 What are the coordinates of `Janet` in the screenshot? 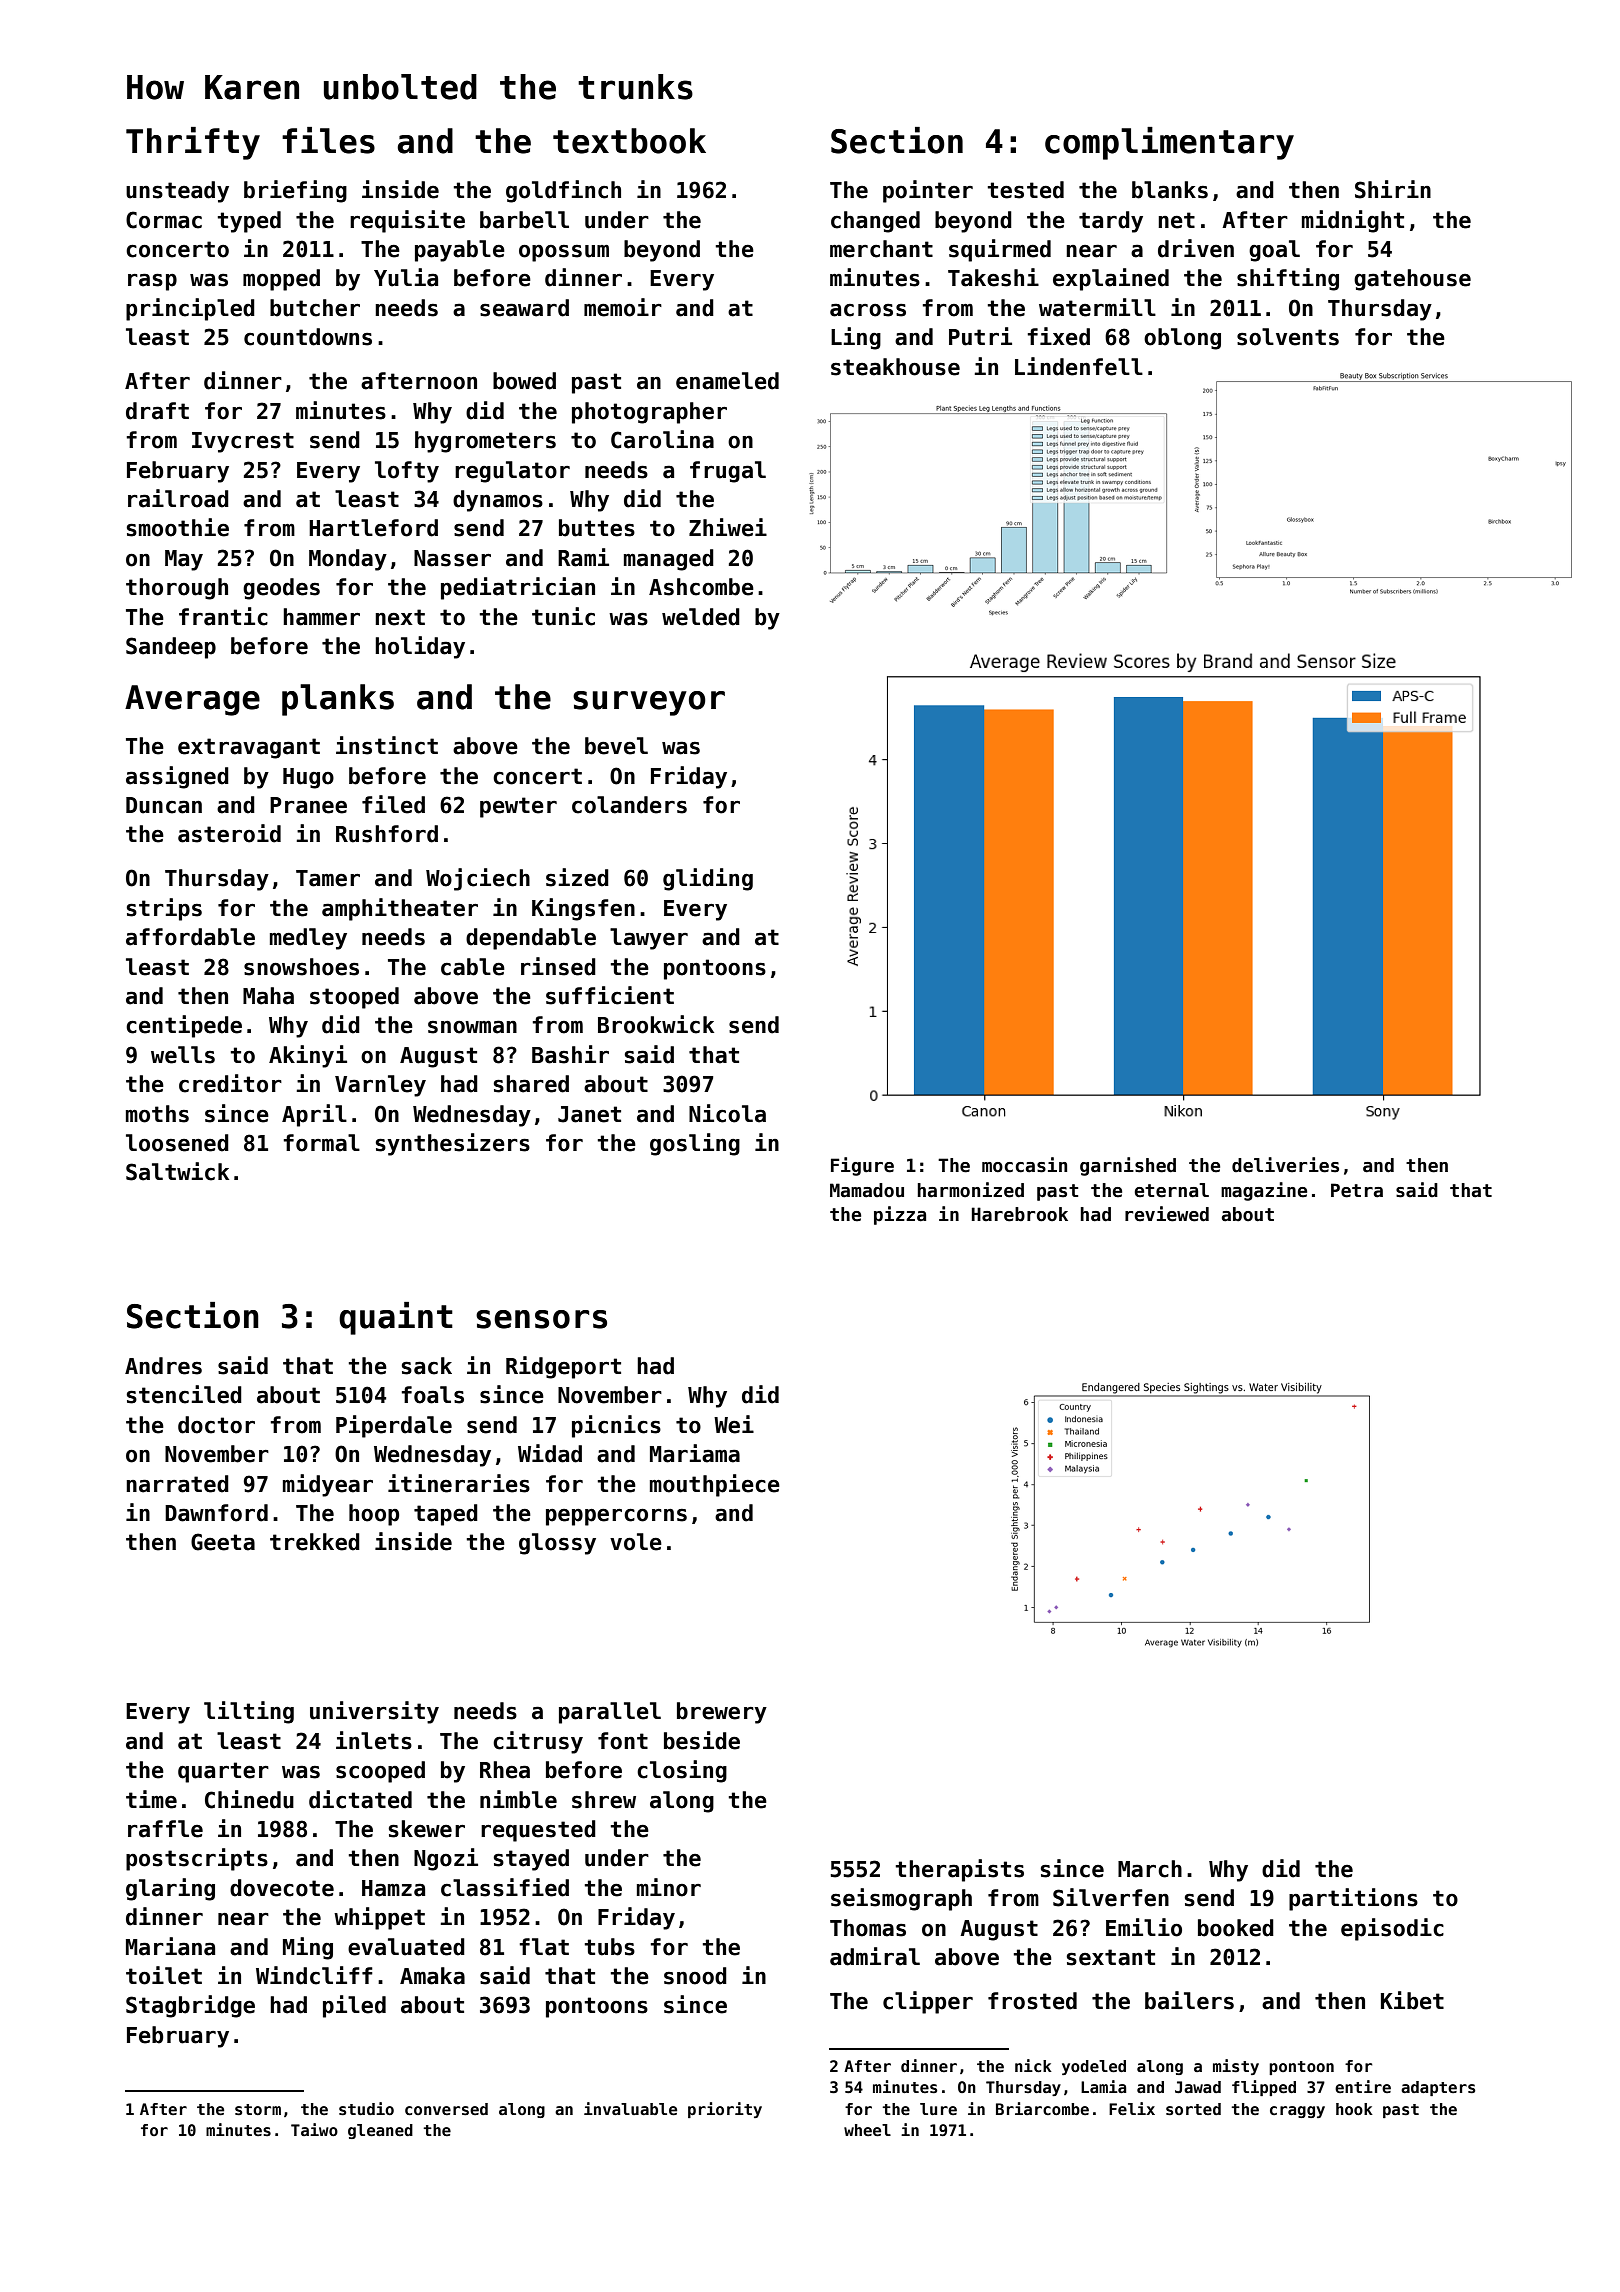 It's located at (589, 1114).
